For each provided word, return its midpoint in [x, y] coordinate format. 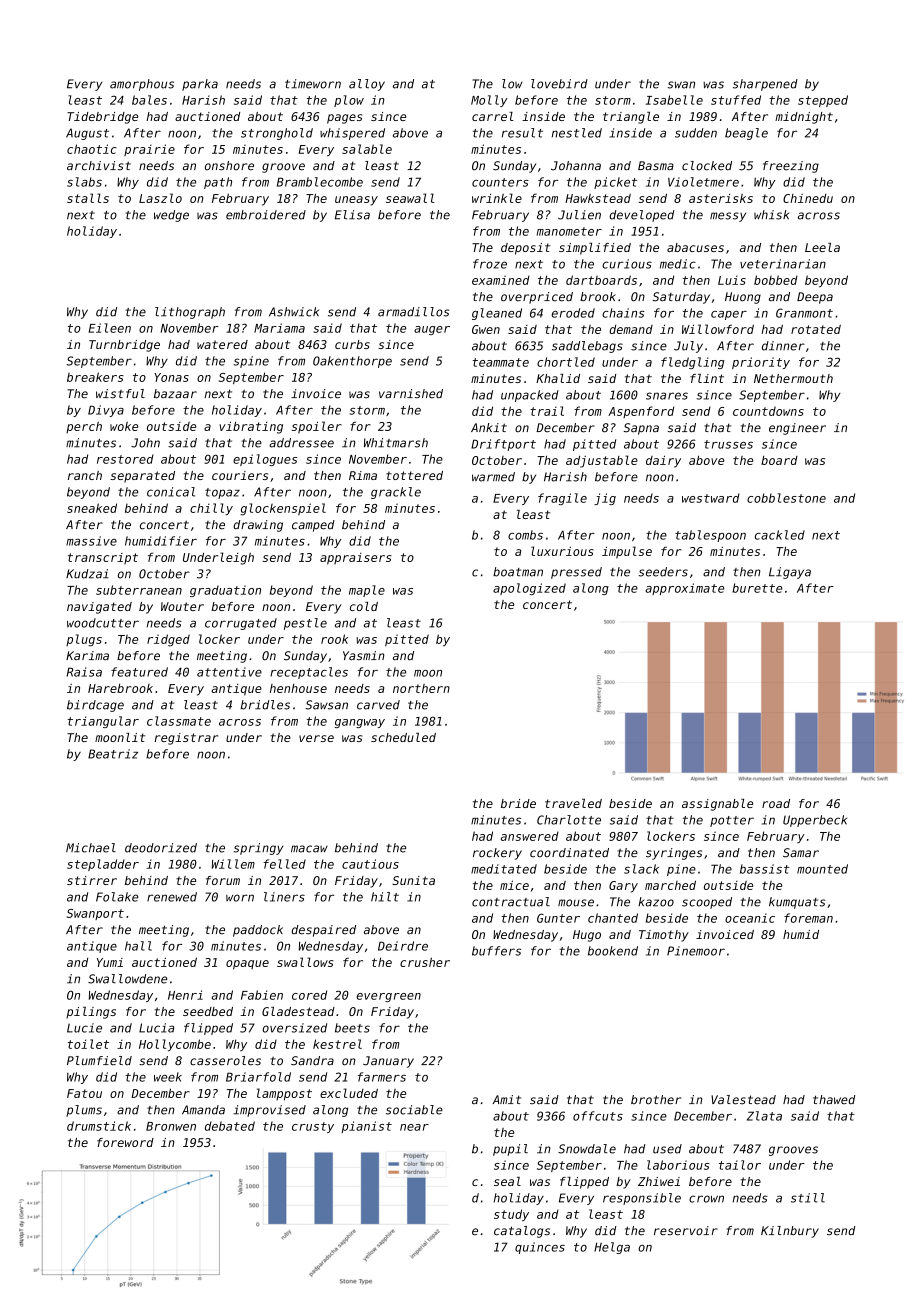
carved [378, 705]
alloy [367, 85]
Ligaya [790, 573]
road [776, 803]
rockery [497, 854]
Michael [91, 848]
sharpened [765, 85]
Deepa [815, 298]
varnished [411, 394]
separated [142, 477]
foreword [125, 1142]
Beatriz [113, 754]
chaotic [92, 149]
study [511, 1215]
